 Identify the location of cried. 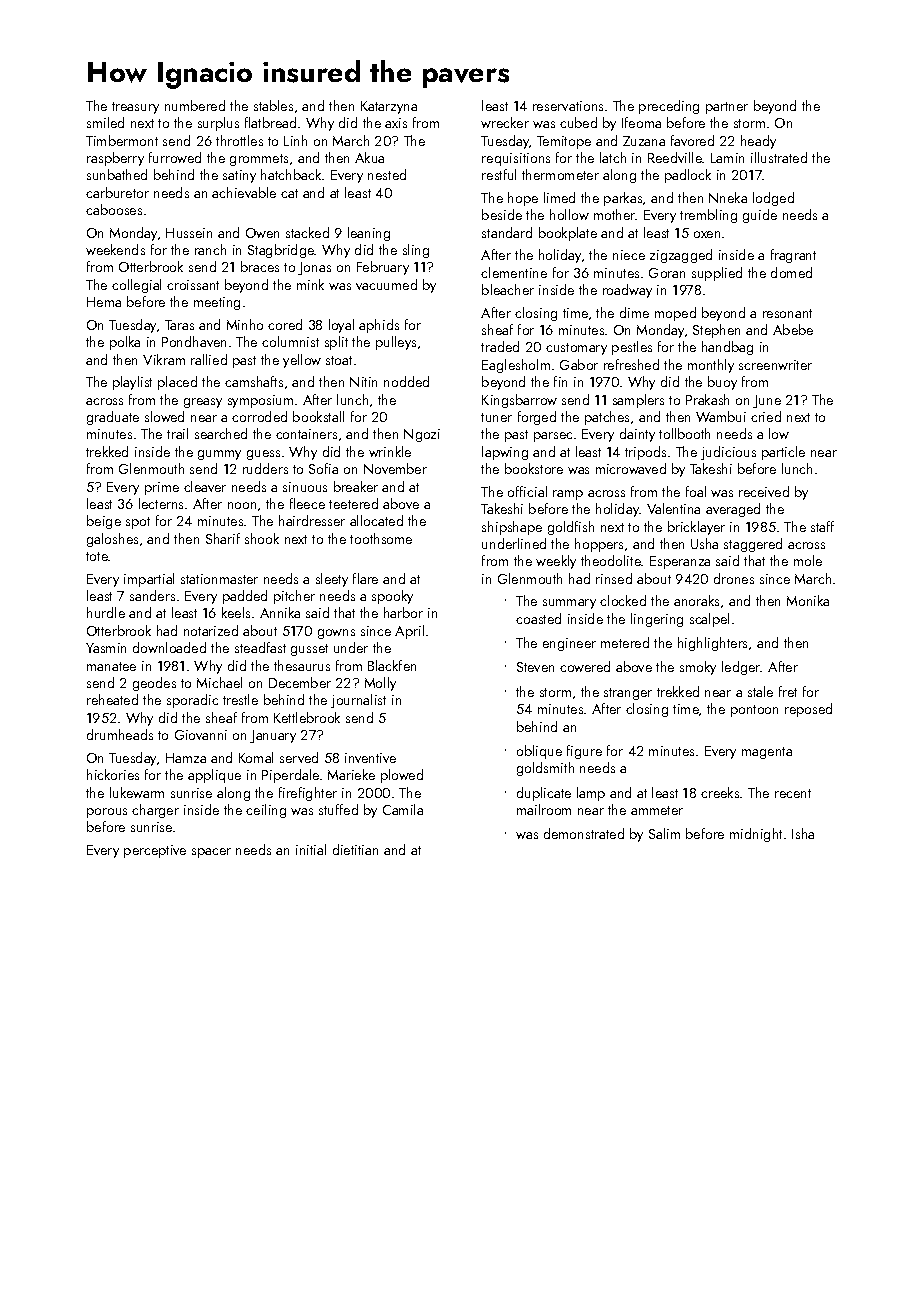
(766, 416).
